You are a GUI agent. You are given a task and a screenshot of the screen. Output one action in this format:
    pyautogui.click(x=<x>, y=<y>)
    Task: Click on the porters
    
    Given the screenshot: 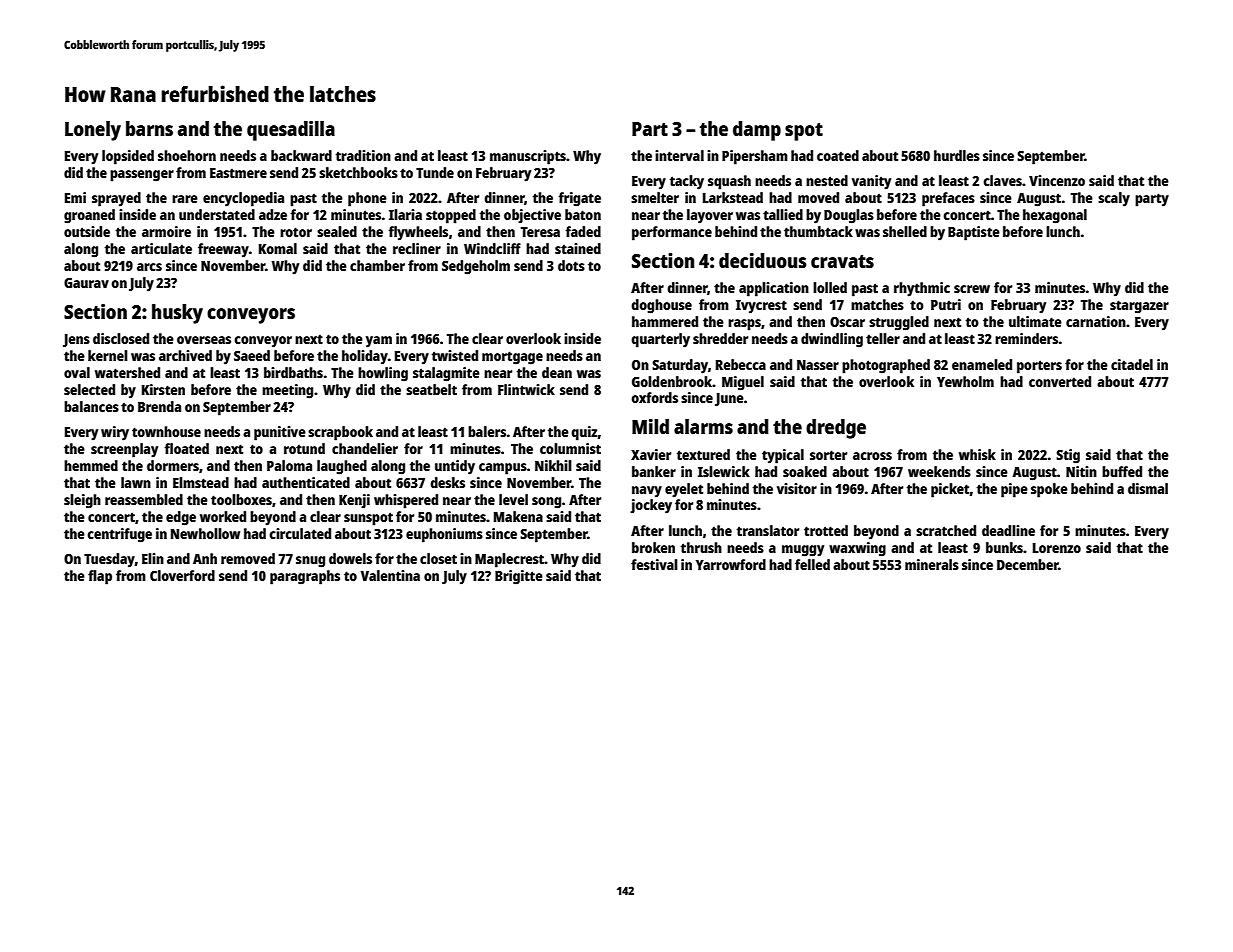 What is the action you would take?
    pyautogui.click(x=1039, y=367)
